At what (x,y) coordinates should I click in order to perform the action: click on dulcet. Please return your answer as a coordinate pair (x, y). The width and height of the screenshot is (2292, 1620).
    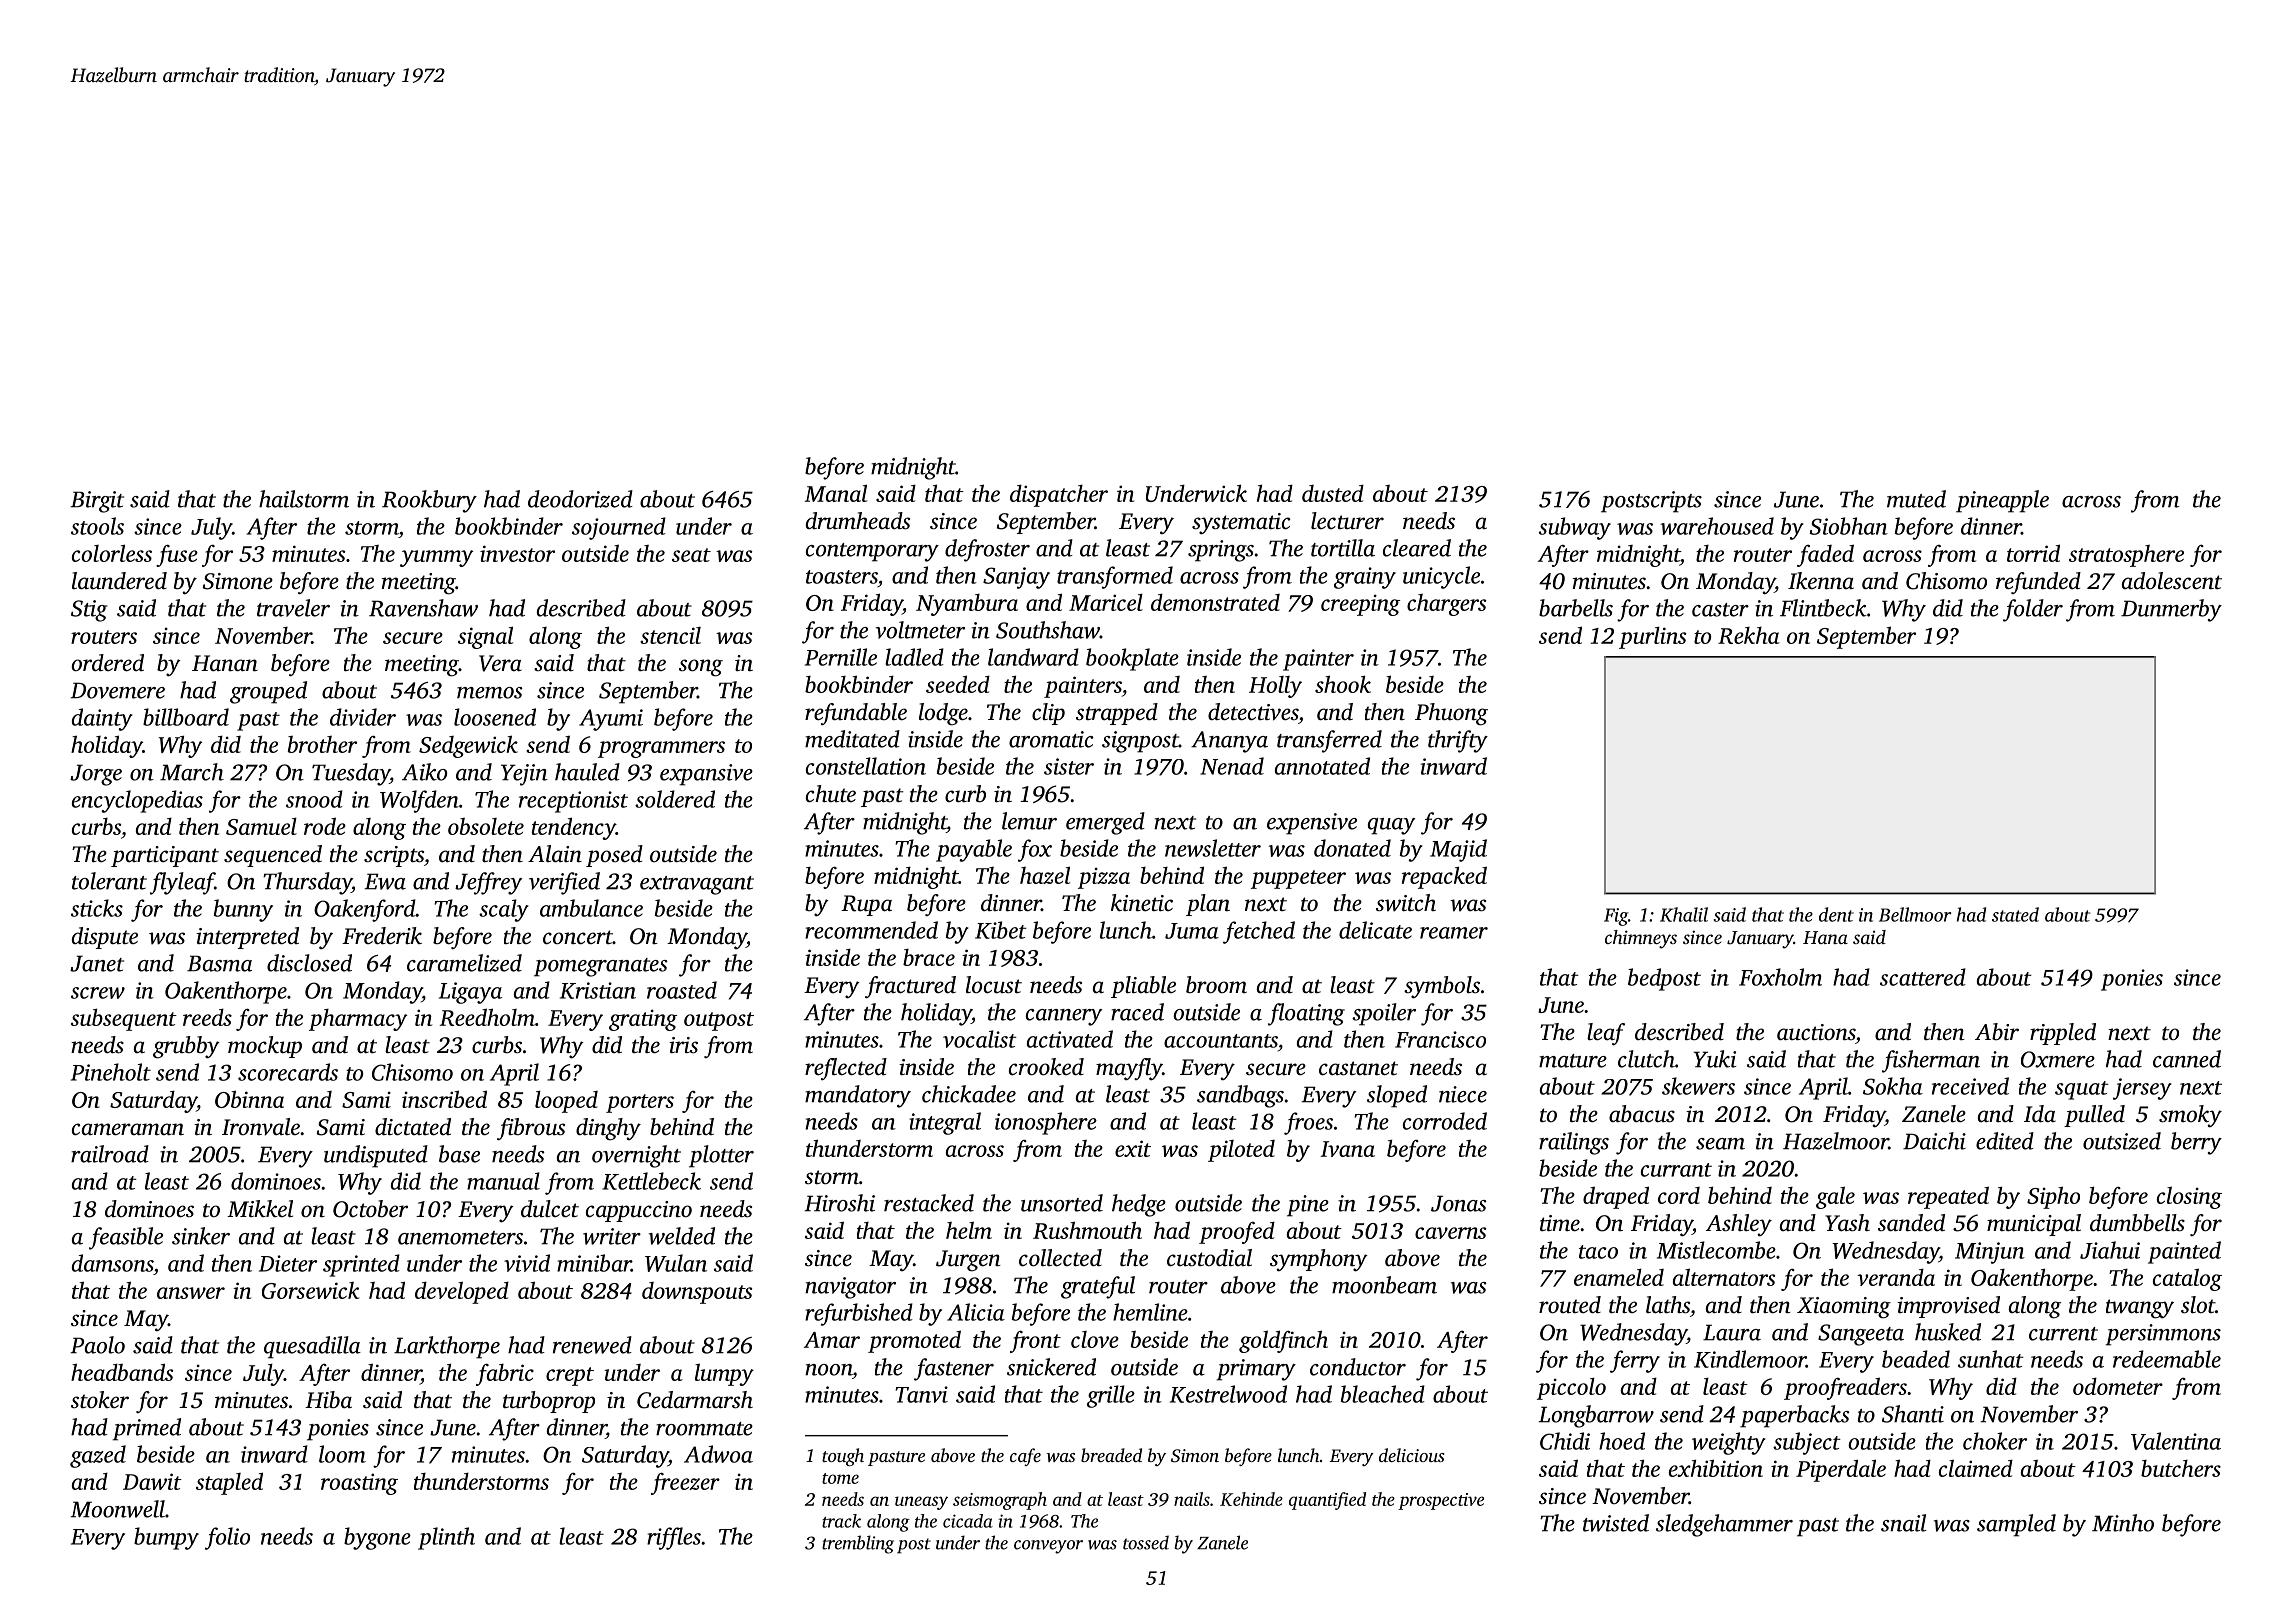
    Looking at the image, I should click on (550, 1209).
